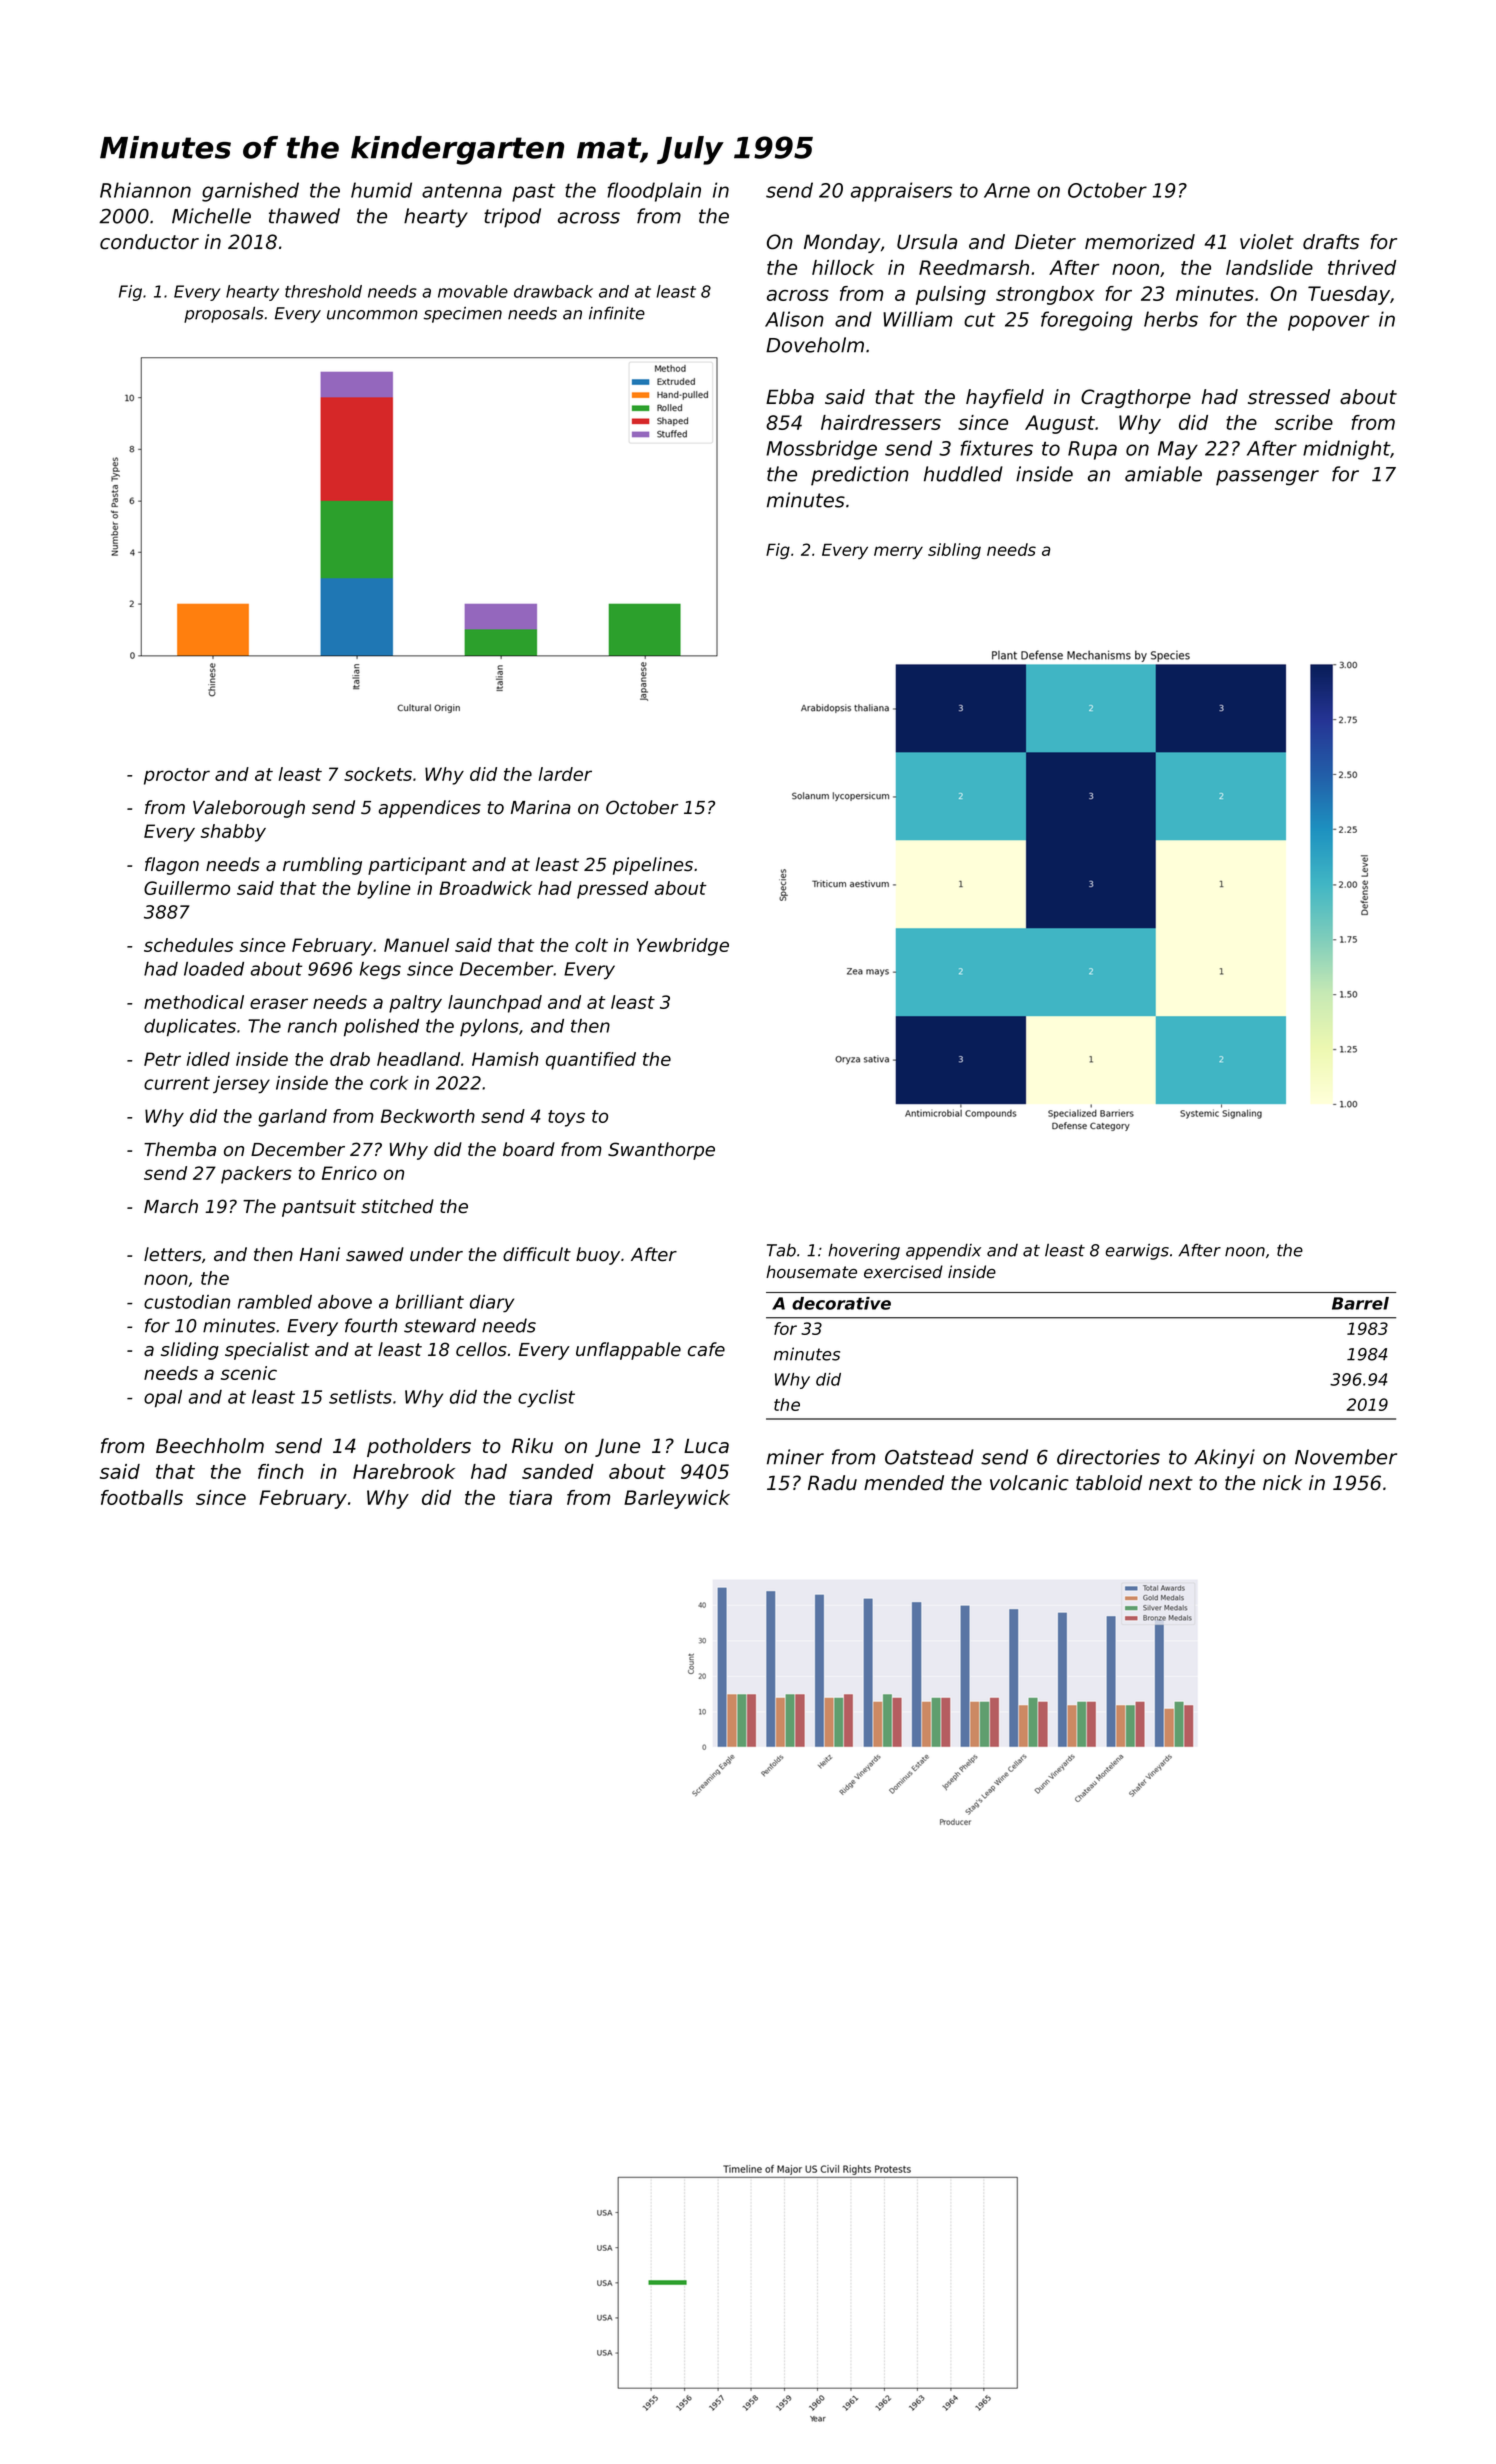  What do you see at coordinates (323, 291) in the screenshot?
I see `threshold` at bounding box center [323, 291].
